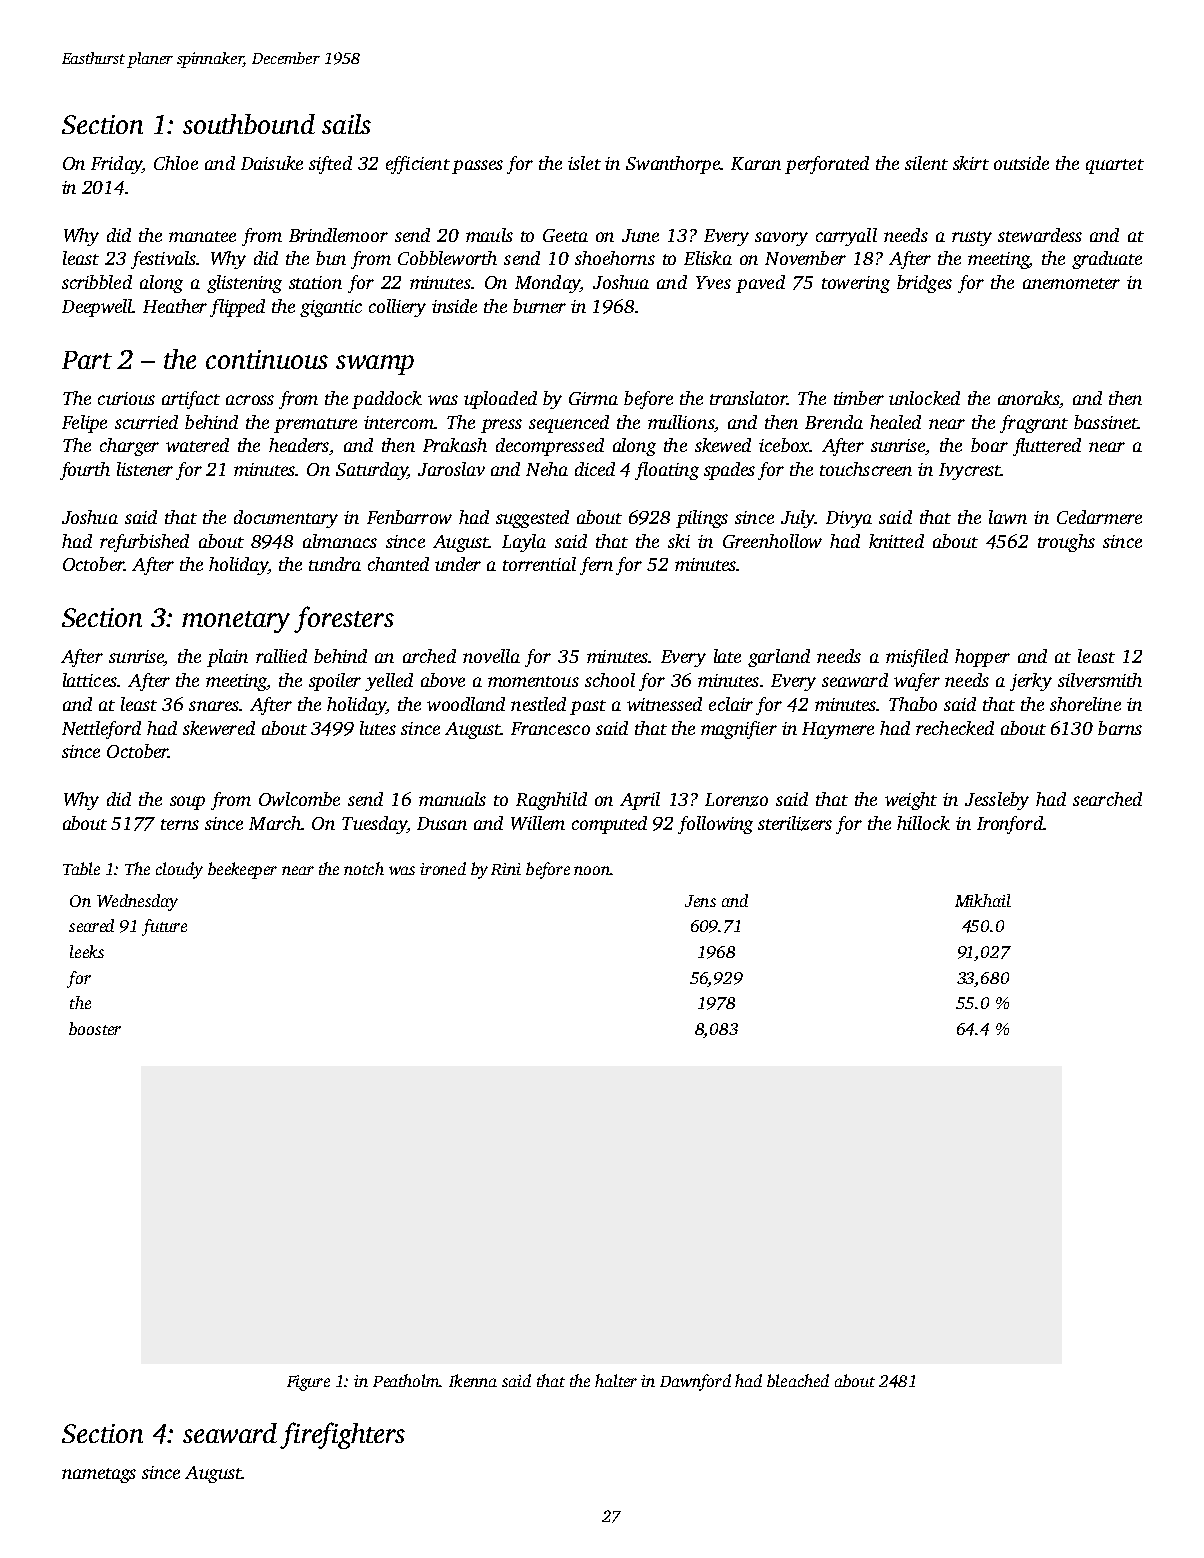 This screenshot has width=1204, height=1558. What do you see at coordinates (1010, 825) in the screenshot?
I see `Ironford` at bounding box center [1010, 825].
